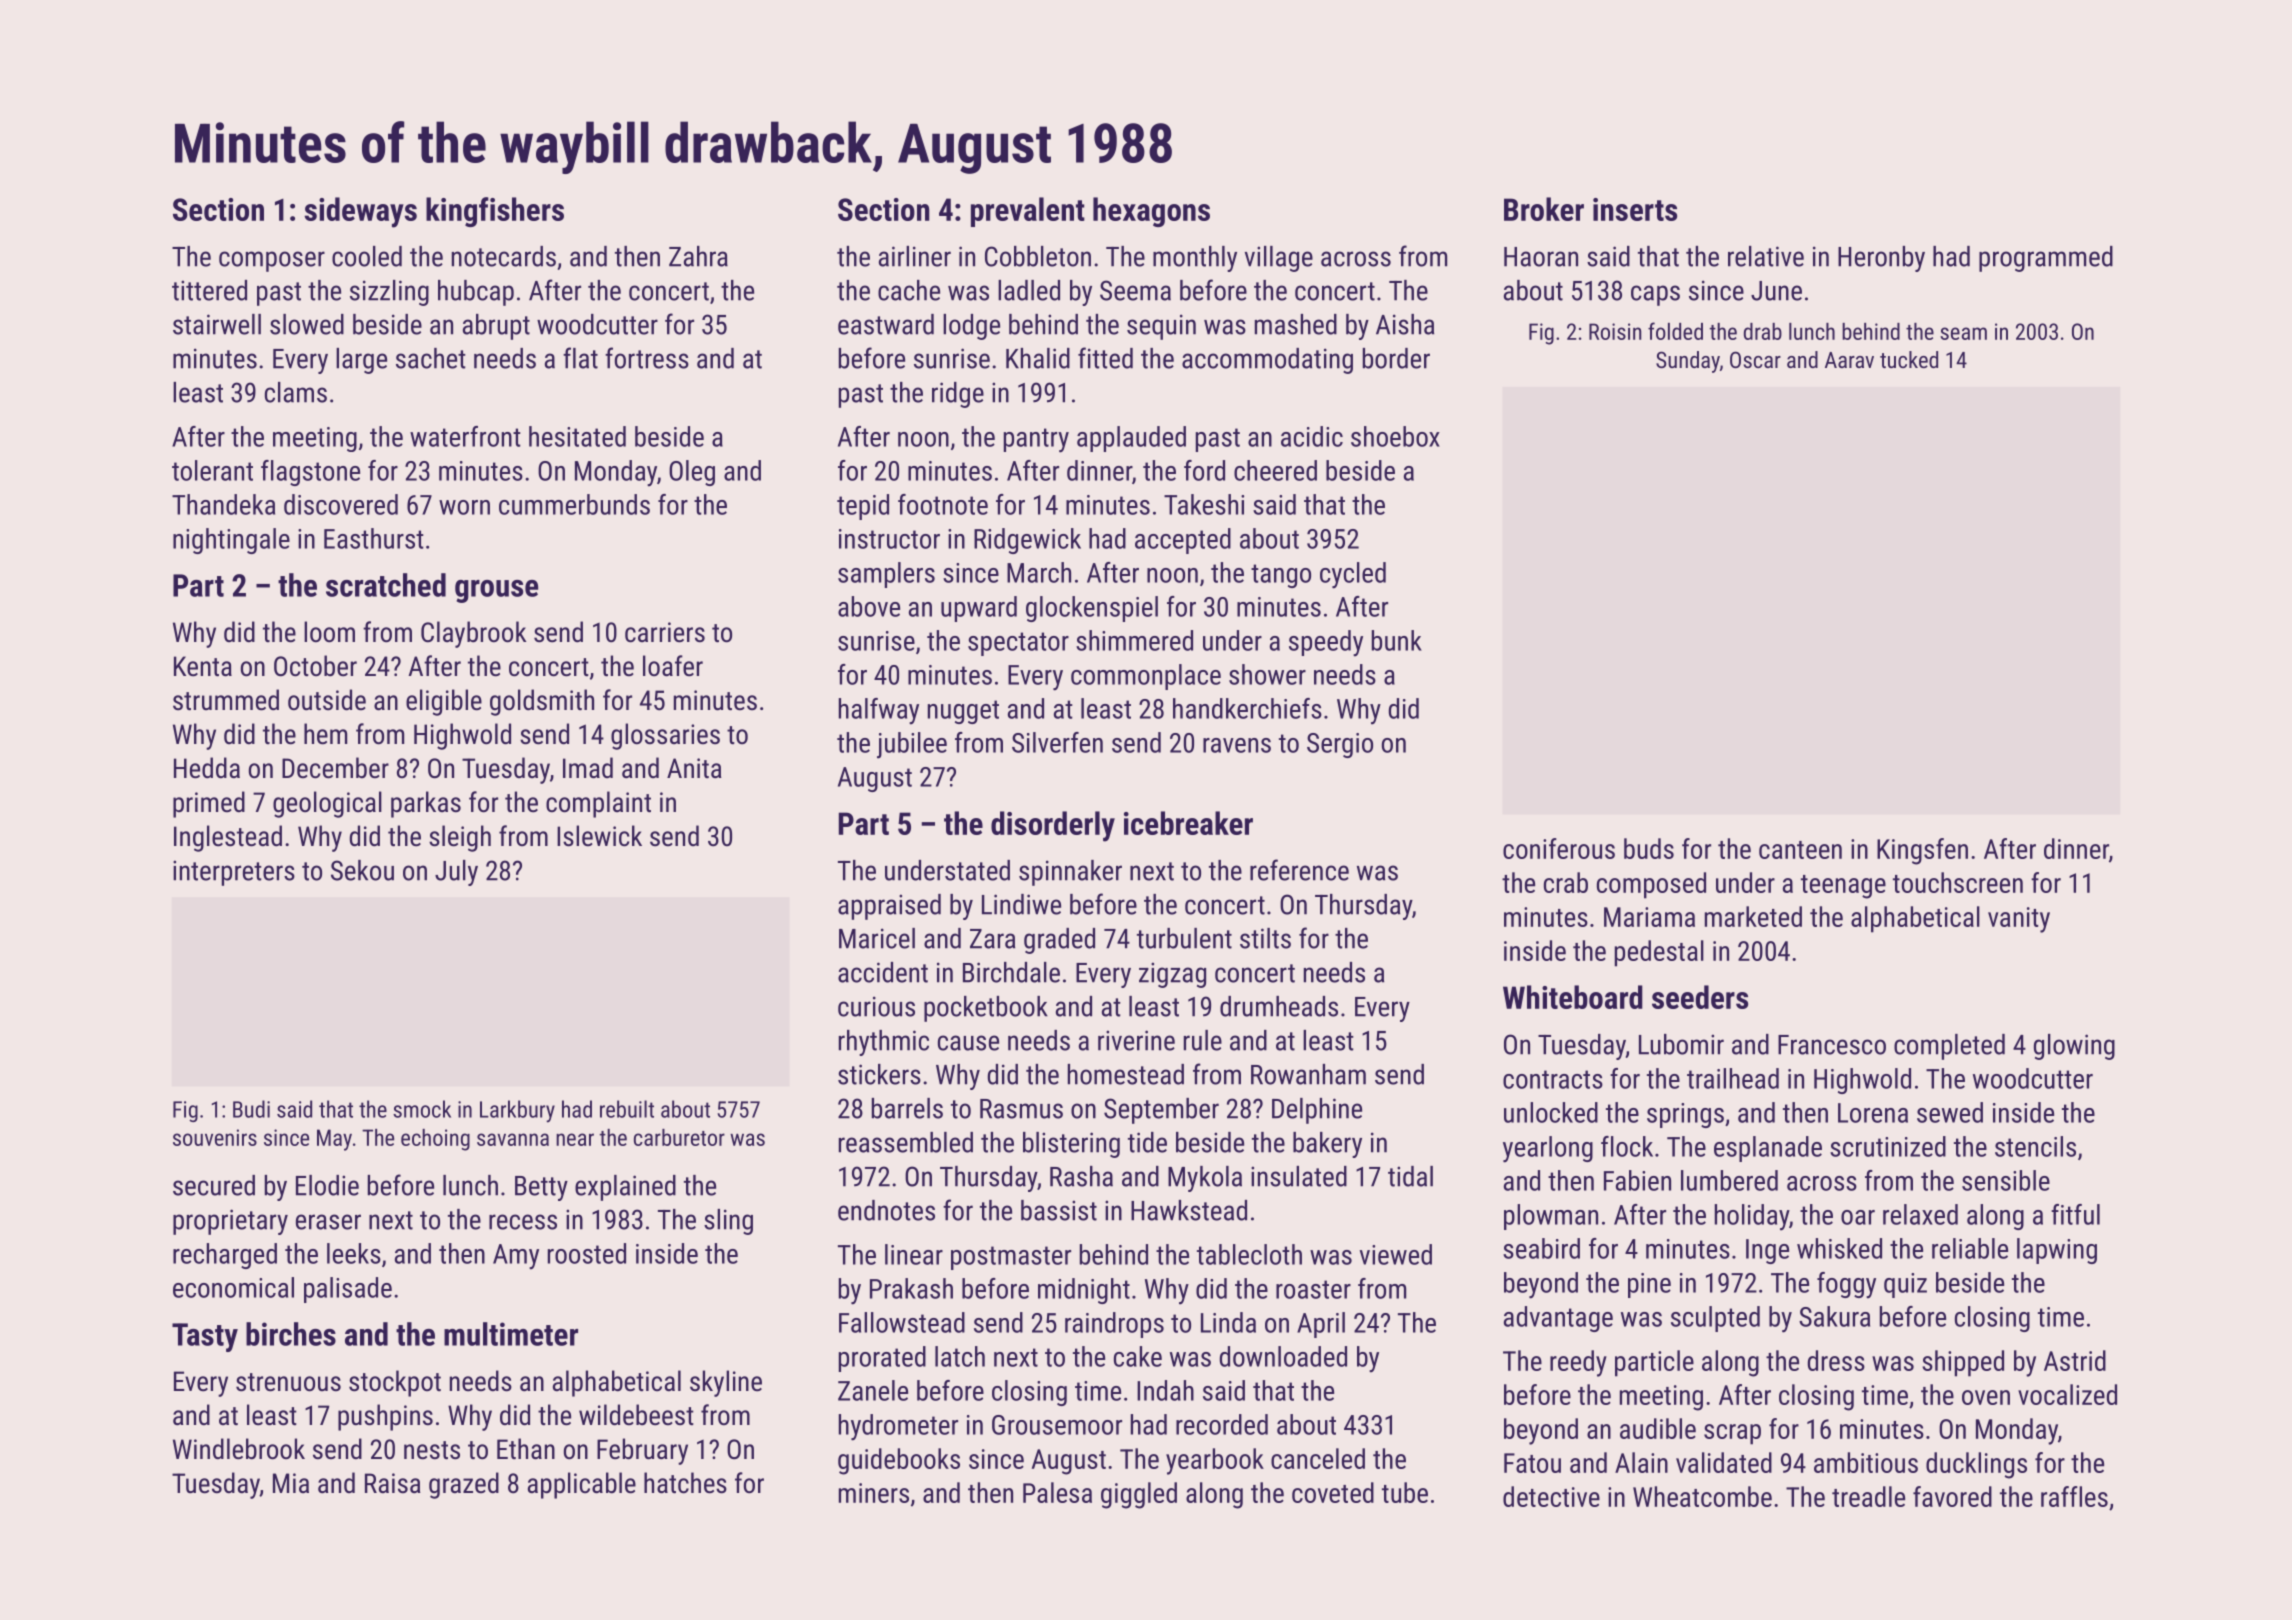 The height and width of the screenshot is (1620, 2292). I want to click on smock, so click(422, 1109).
